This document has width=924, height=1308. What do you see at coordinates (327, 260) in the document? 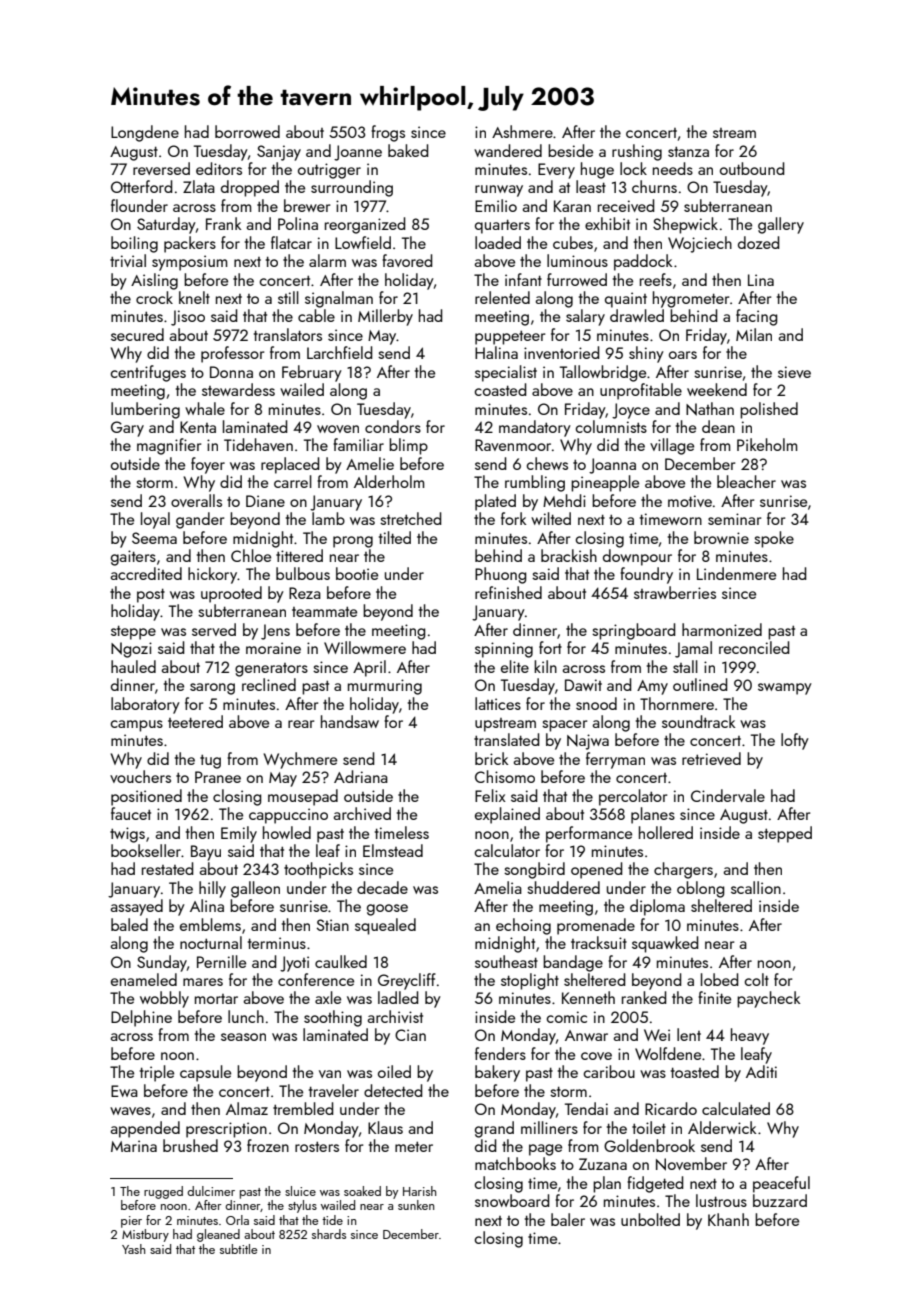
I see `alarm` at bounding box center [327, 260].
